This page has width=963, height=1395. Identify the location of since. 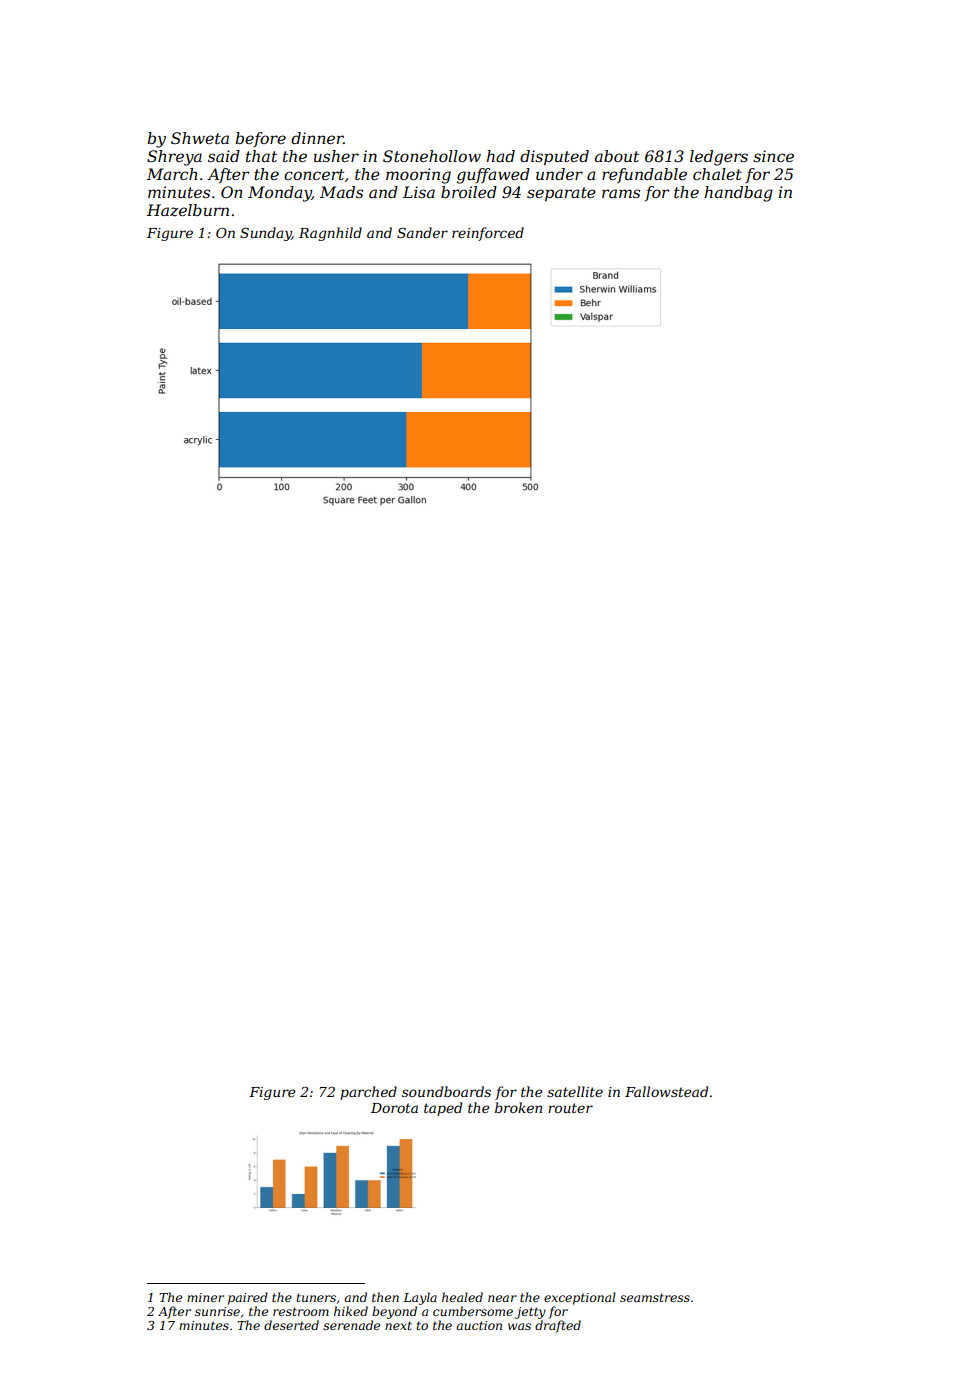
(773, 156).
